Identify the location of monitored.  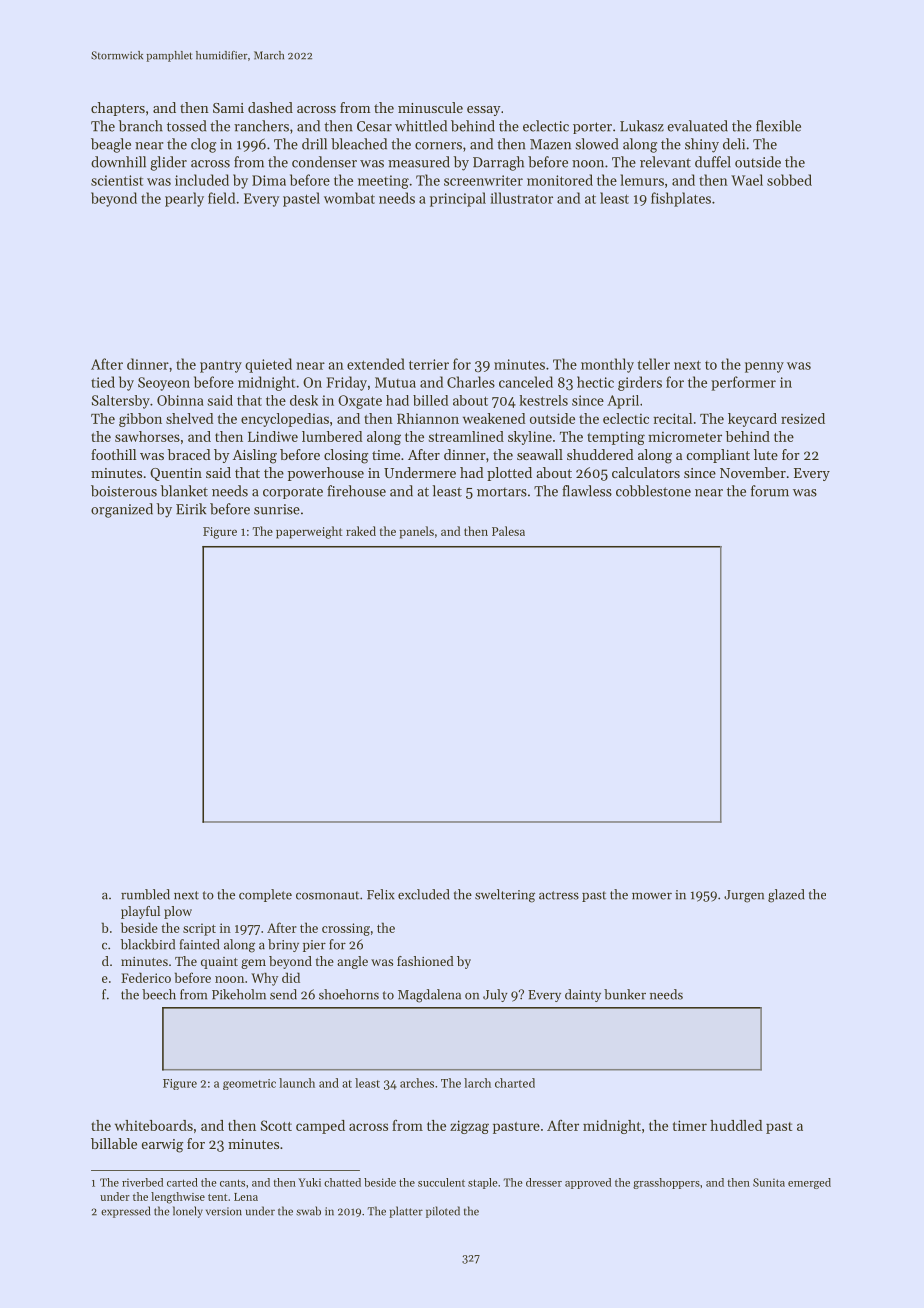
(560, 180).
